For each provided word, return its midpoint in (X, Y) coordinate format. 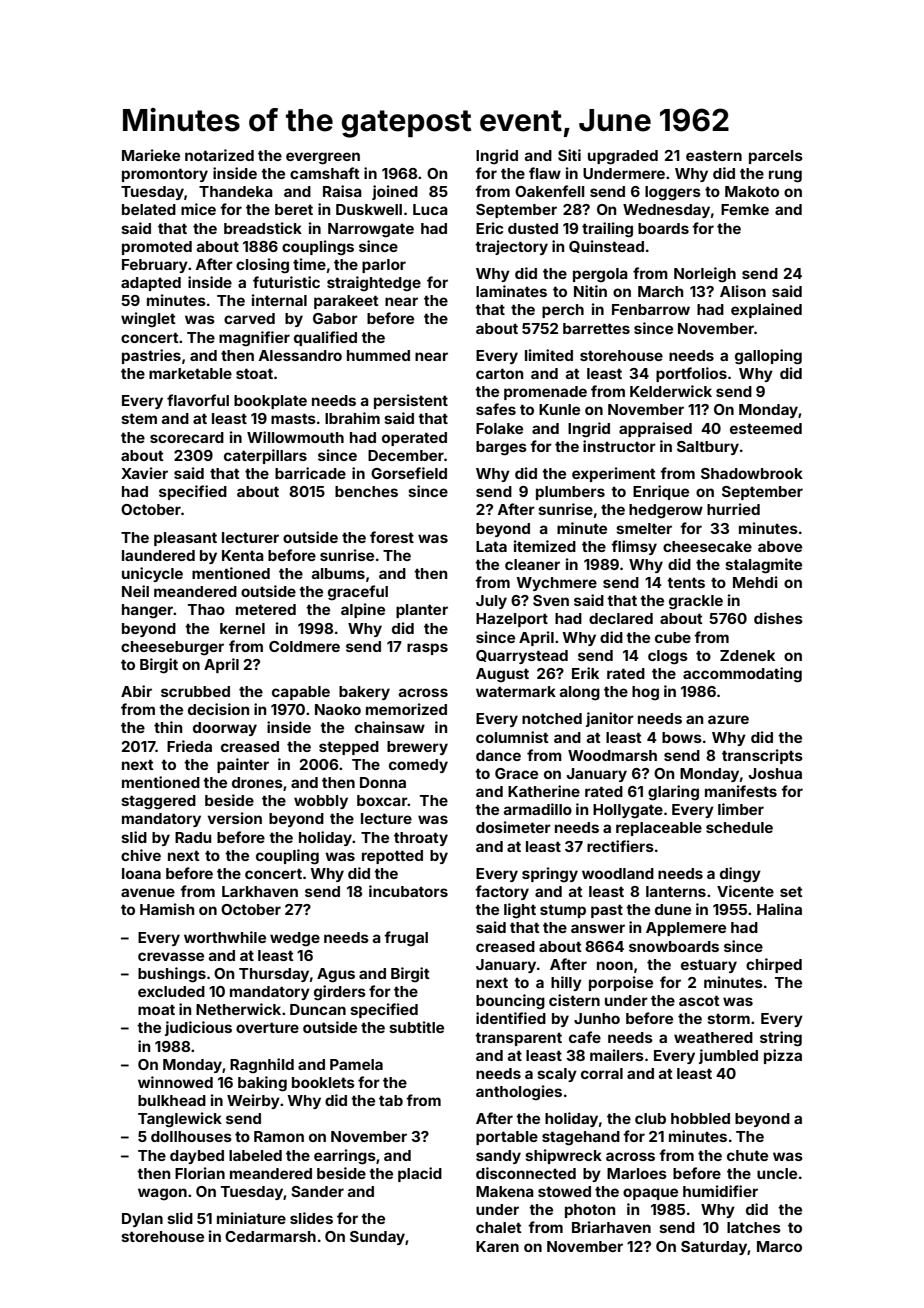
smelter (644, 528)
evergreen (323, 158)
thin (168, 727)
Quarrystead (522, 657)
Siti (569, 155)
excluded (171, 991)
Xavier (144, 473)
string (781, 1039)
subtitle (416, 1027)
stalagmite (763, 566)
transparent (518, 1039)
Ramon (279, 1136)
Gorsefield (409, 473)
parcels (776, 157)
